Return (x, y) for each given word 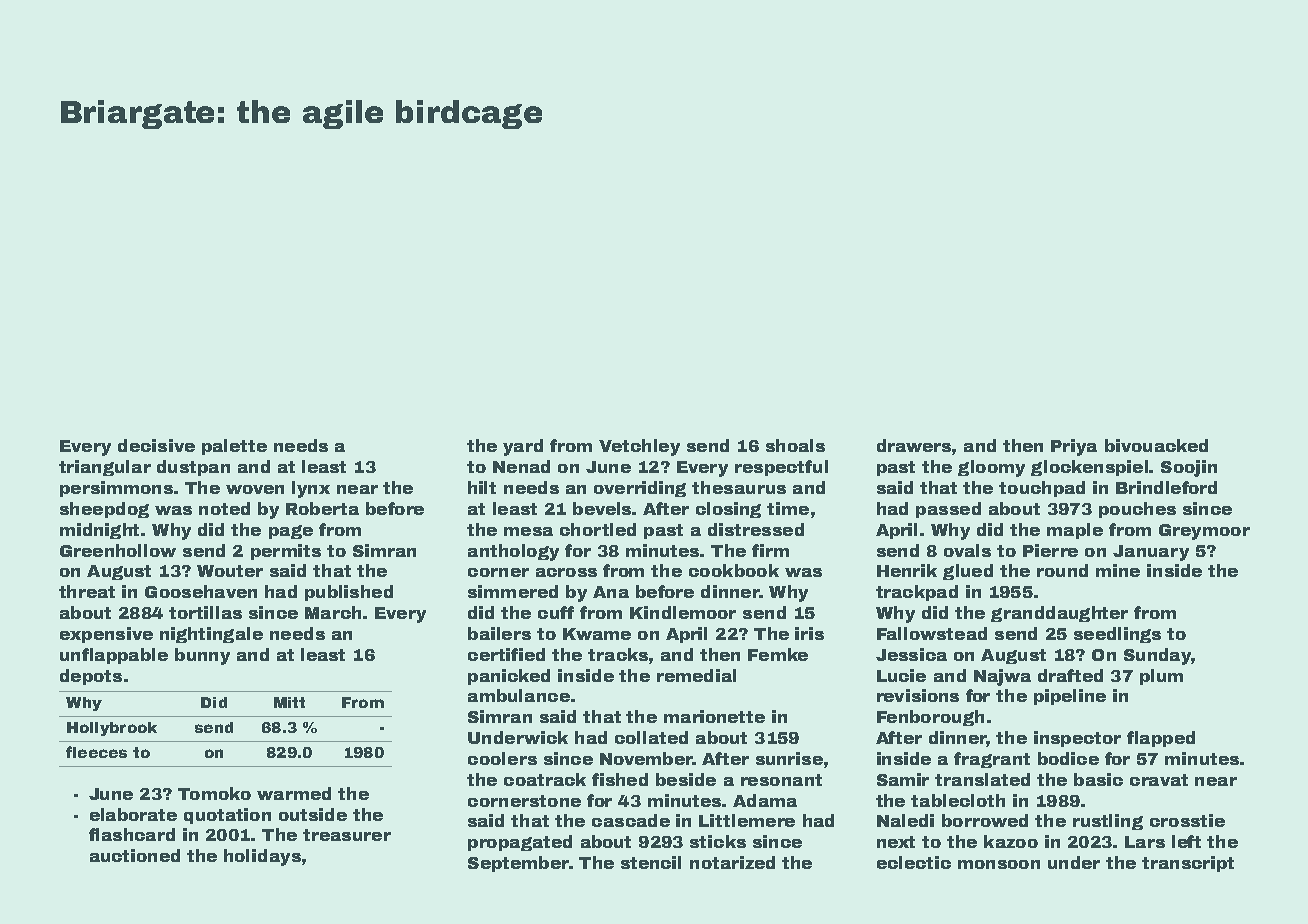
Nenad (521, 466)
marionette (714, 716)
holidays (262, 857)
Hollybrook (112, 729)
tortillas (205, 612)
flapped (1161, 739)
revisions (918, 695)
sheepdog (104, 510)
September (518, 864)
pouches (1137, 510)
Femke (778, 654)
